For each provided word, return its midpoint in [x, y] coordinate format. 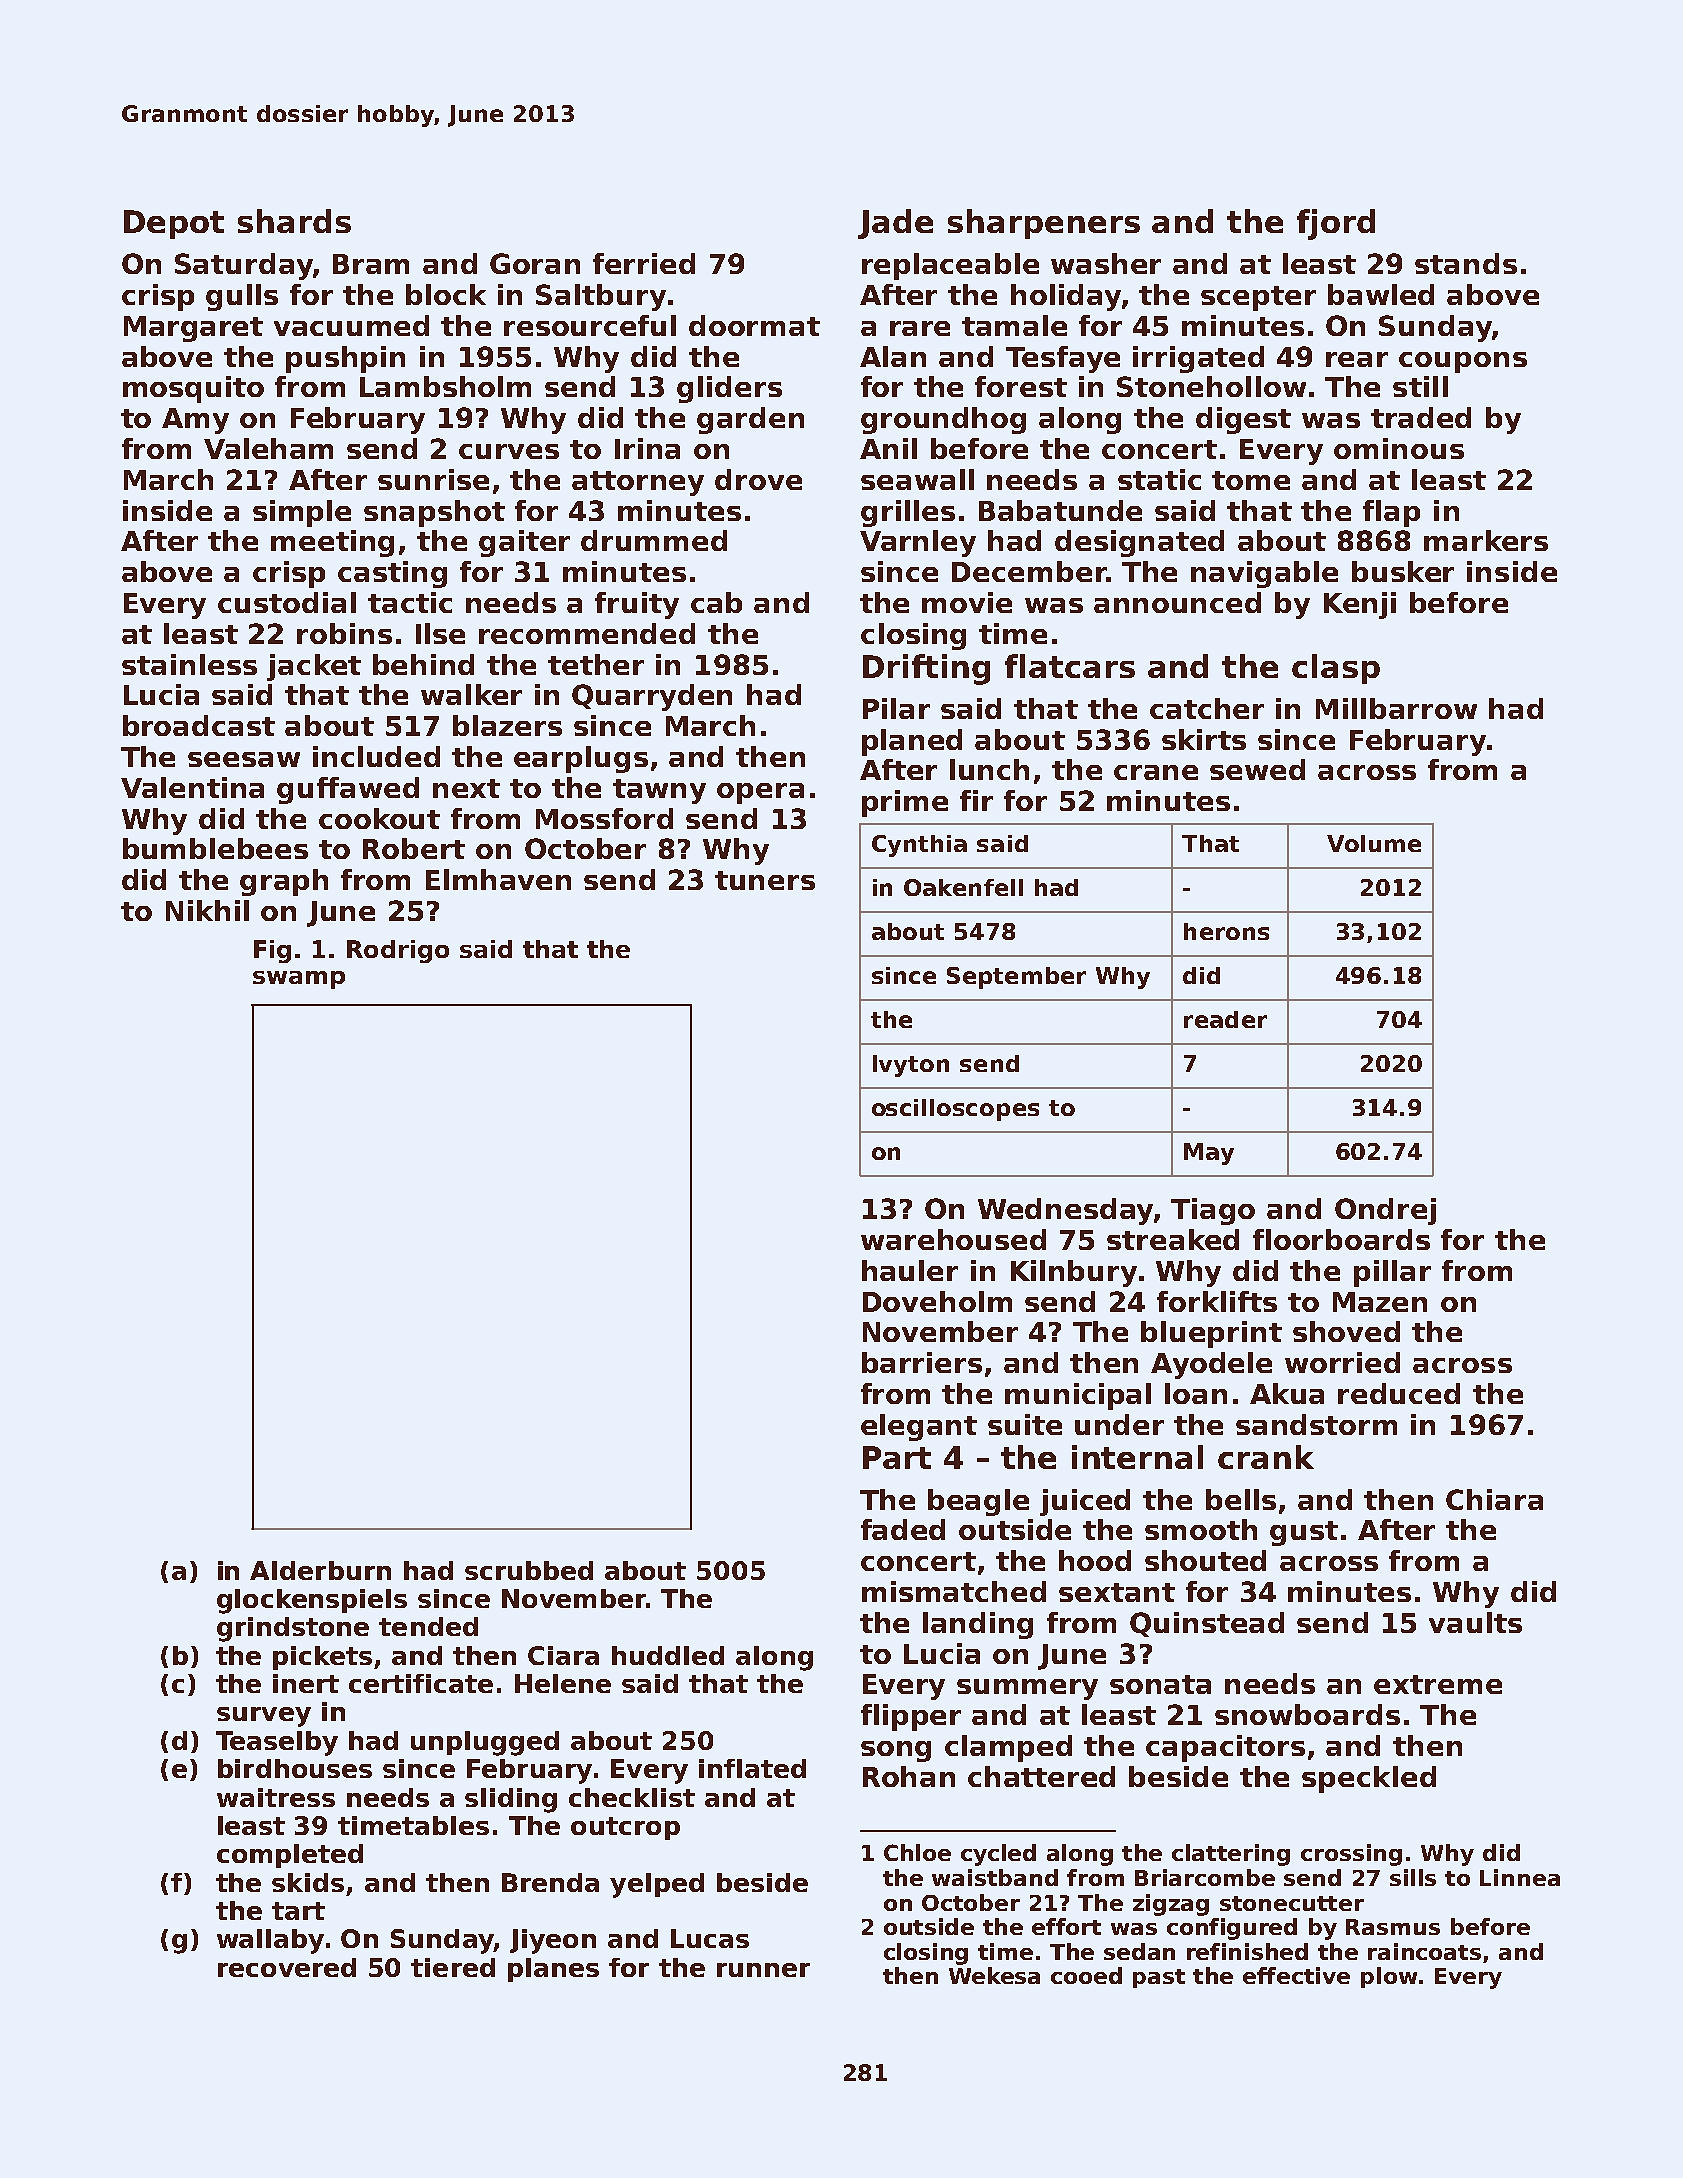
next [466, 788]
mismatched [954, 1591]
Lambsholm [445, 386]
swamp [299, 980]
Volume [1374, 843]
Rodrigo [398, 951]
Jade [895, 224]
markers [1486, 540]
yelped [657, 1885]
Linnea [1520, 1877]
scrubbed [529, 1570]
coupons [1463, 362]
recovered [287, 1967]
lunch [989, 769]
